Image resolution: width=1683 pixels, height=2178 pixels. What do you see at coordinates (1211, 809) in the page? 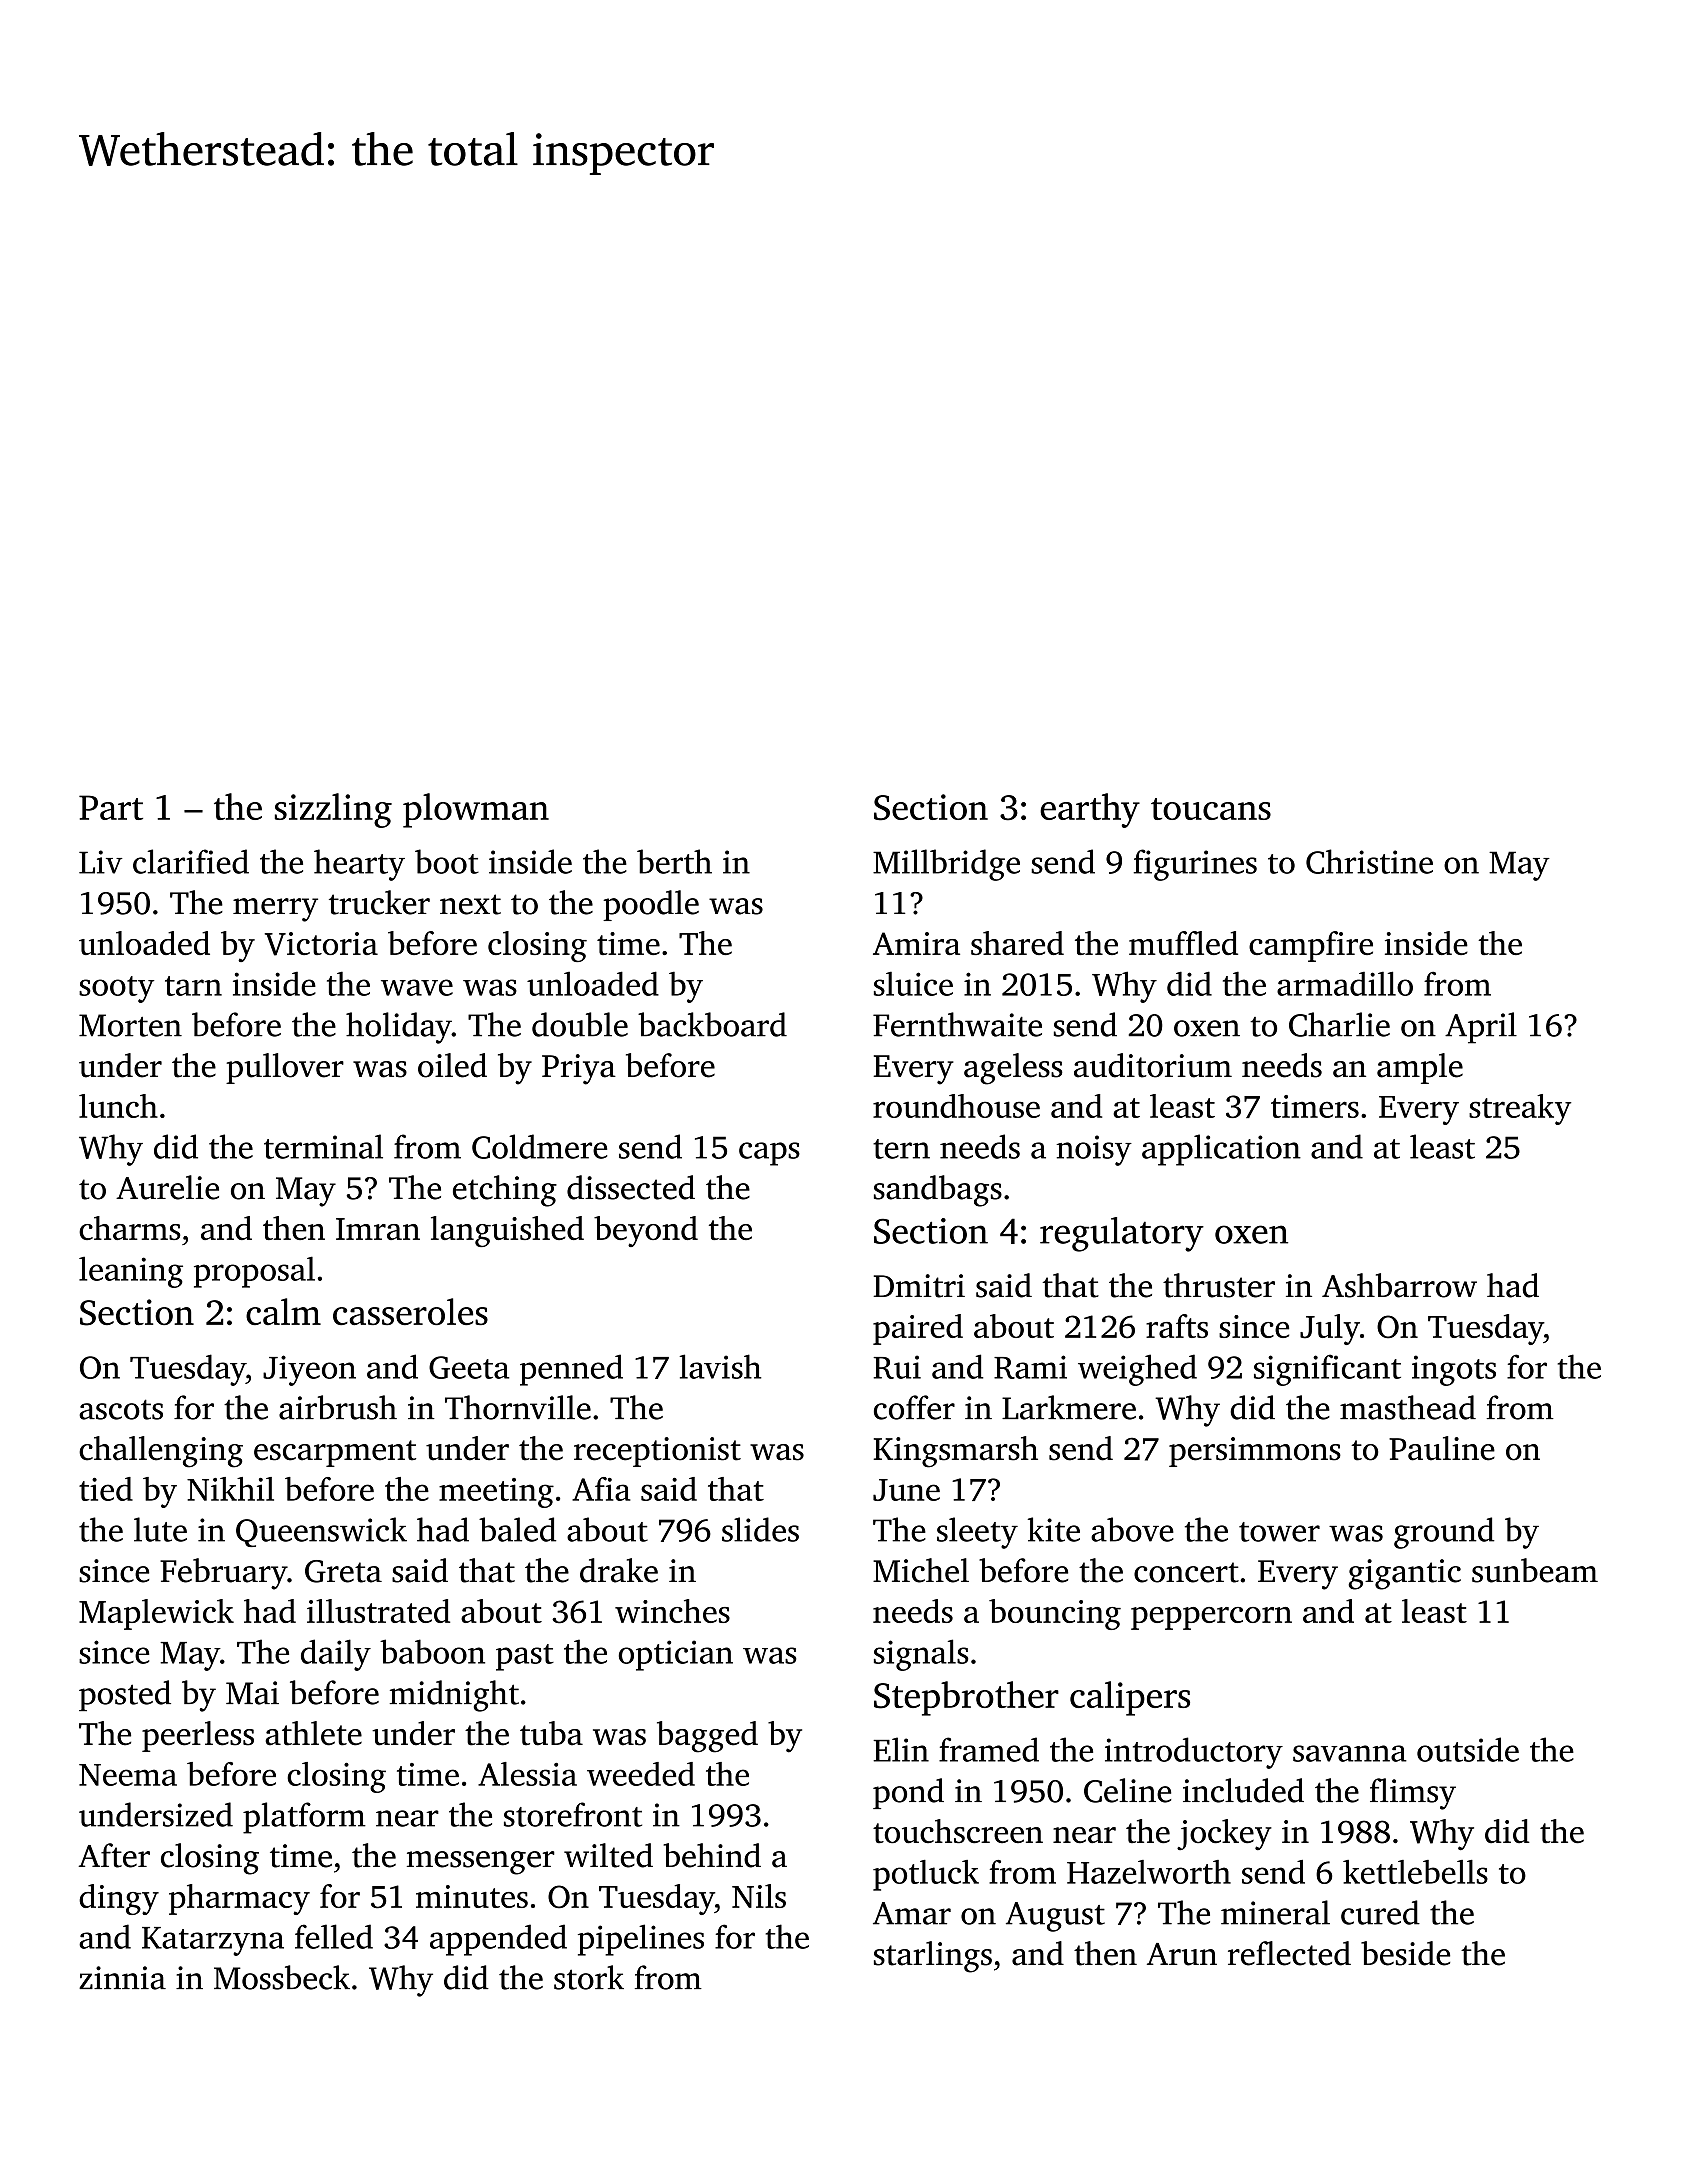
I see `toucans` at bounding box center [1211, 809].
